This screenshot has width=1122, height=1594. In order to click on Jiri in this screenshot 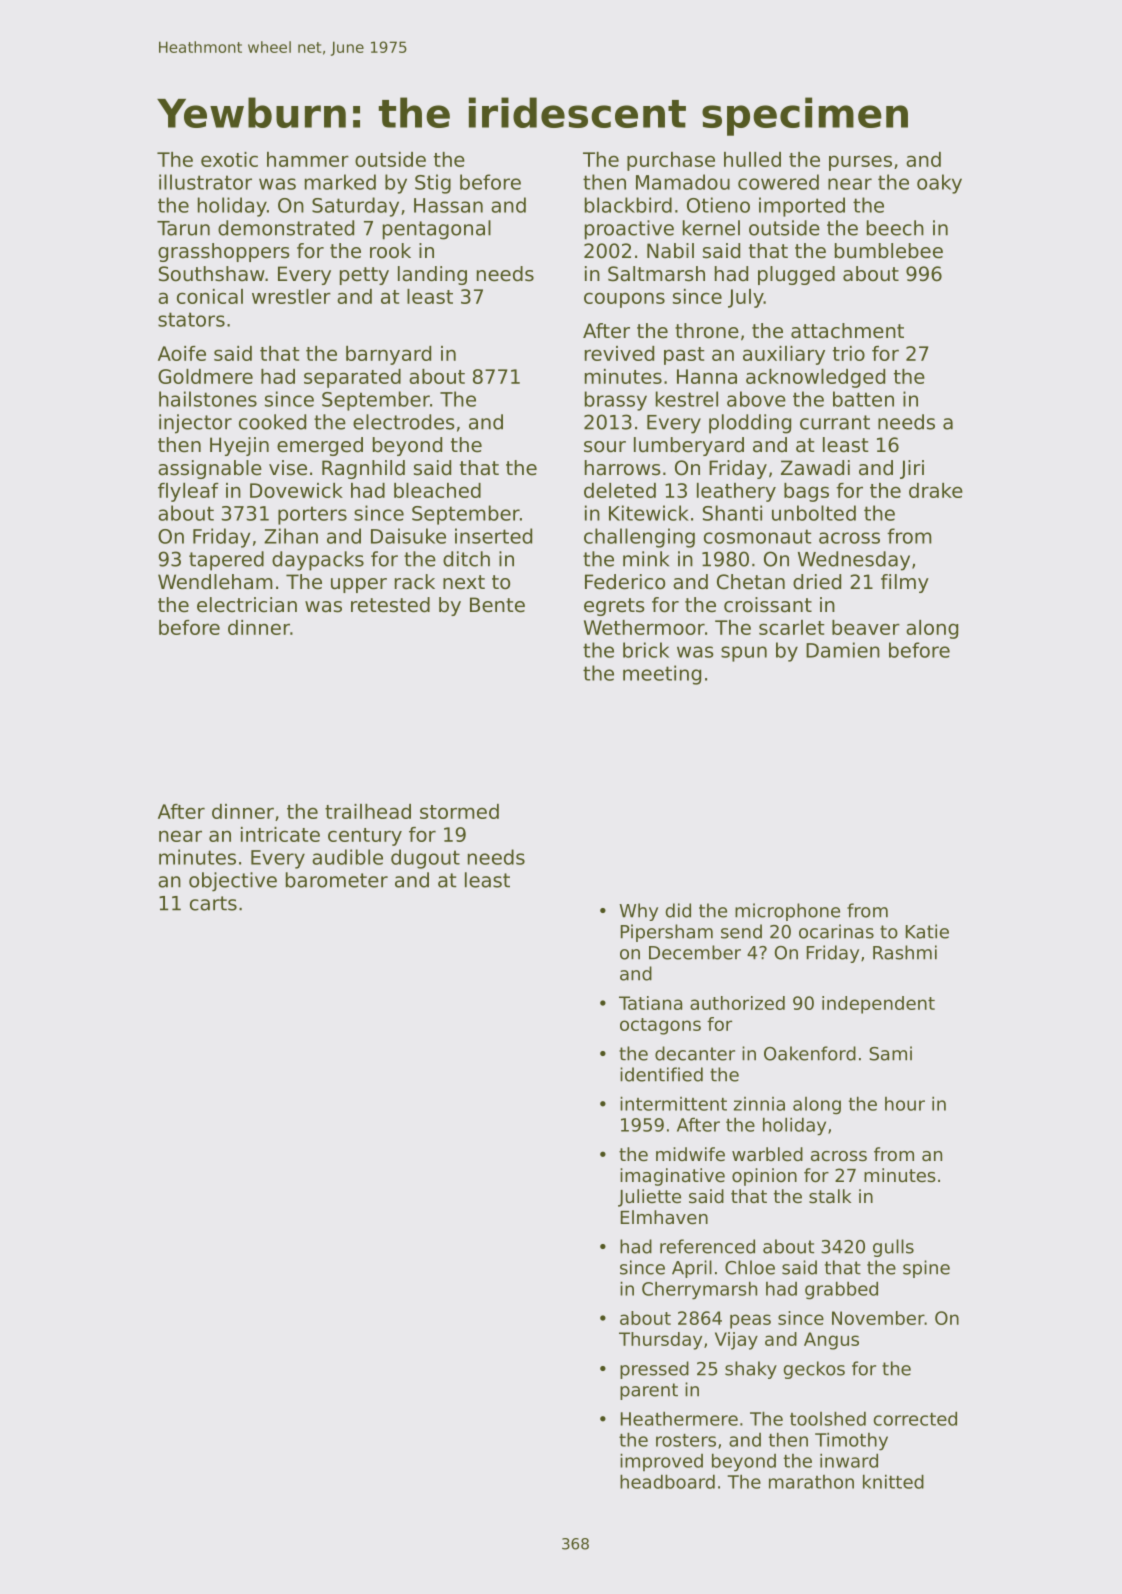, I will do `click(912, 469)`.
